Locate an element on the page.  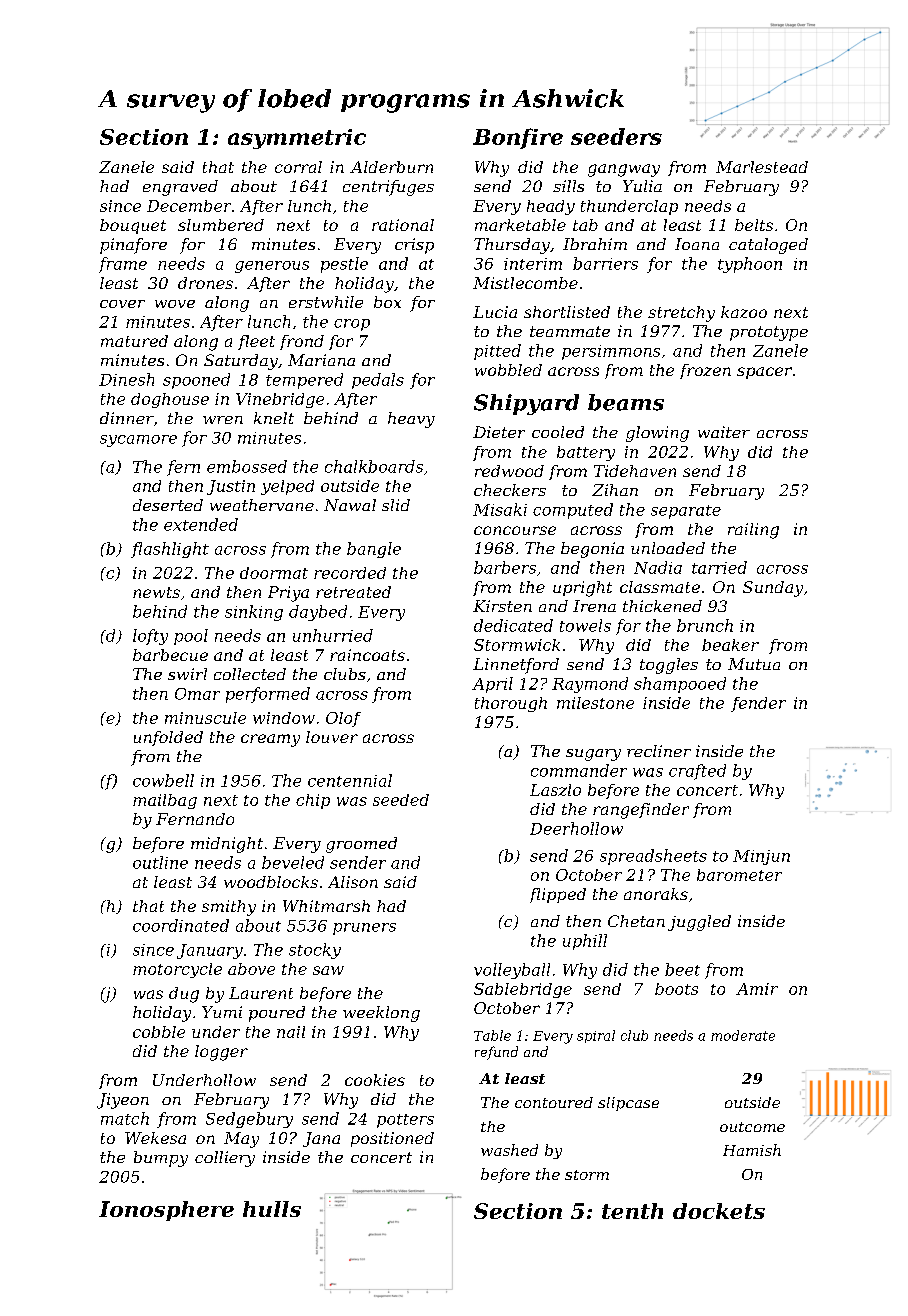
sycamore is located at coordinates (138, 441).
